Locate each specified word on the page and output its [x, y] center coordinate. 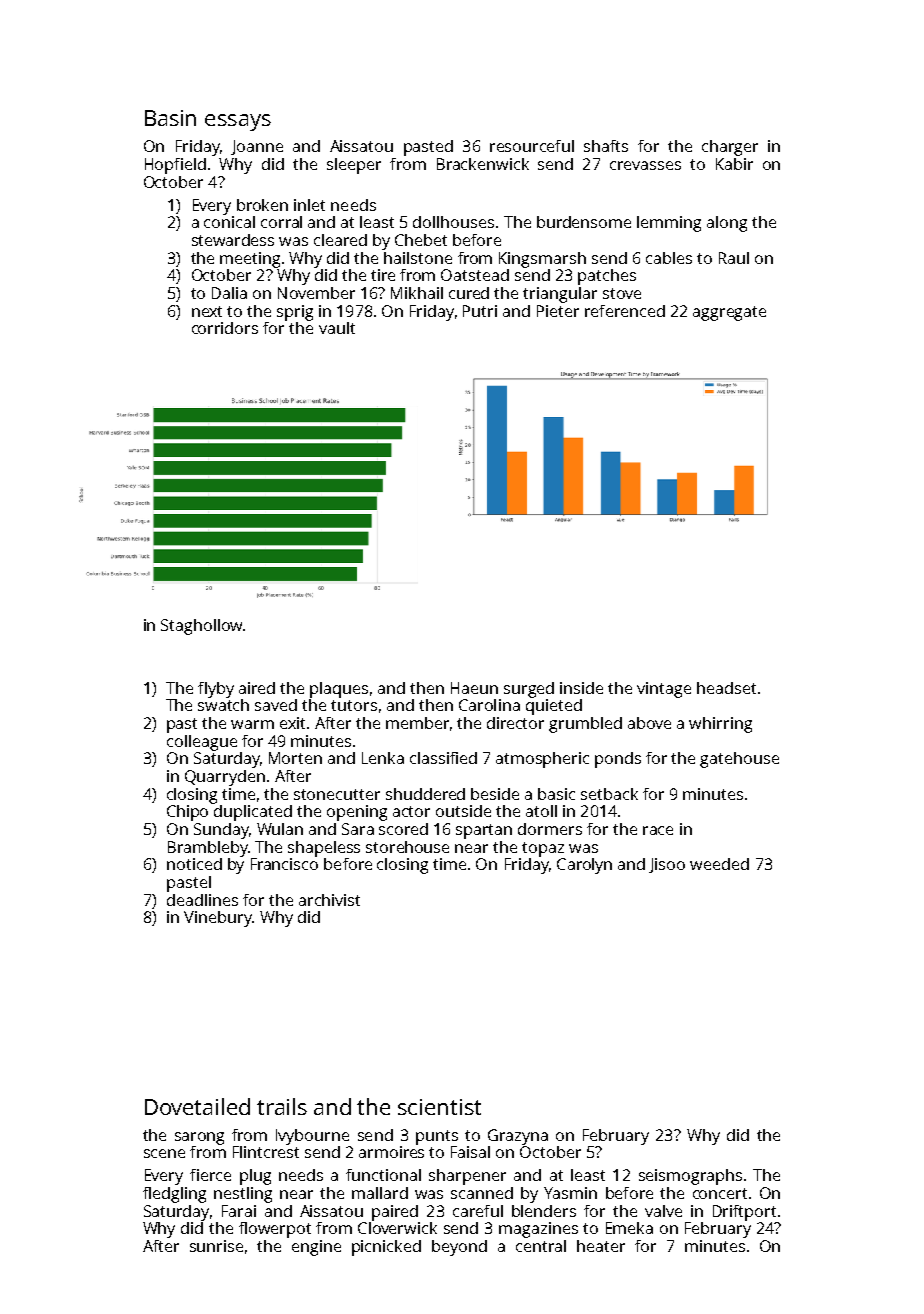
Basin [170, 118]
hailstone [418, 258]
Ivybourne [312, 1137]
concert [720, 1193]
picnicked [386, 1248]
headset [726, 688]
